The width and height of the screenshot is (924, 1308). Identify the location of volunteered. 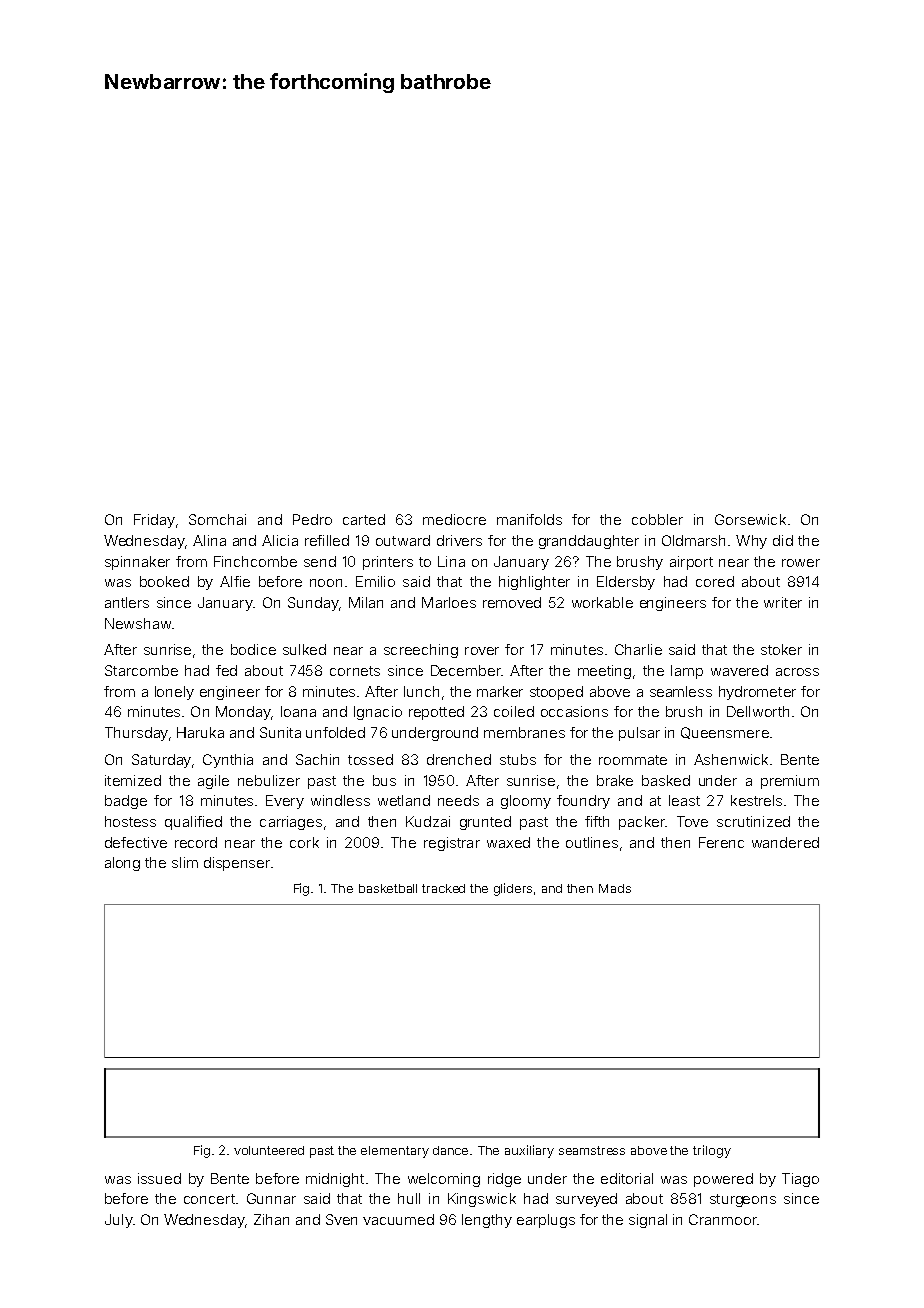
(269, 1150).
